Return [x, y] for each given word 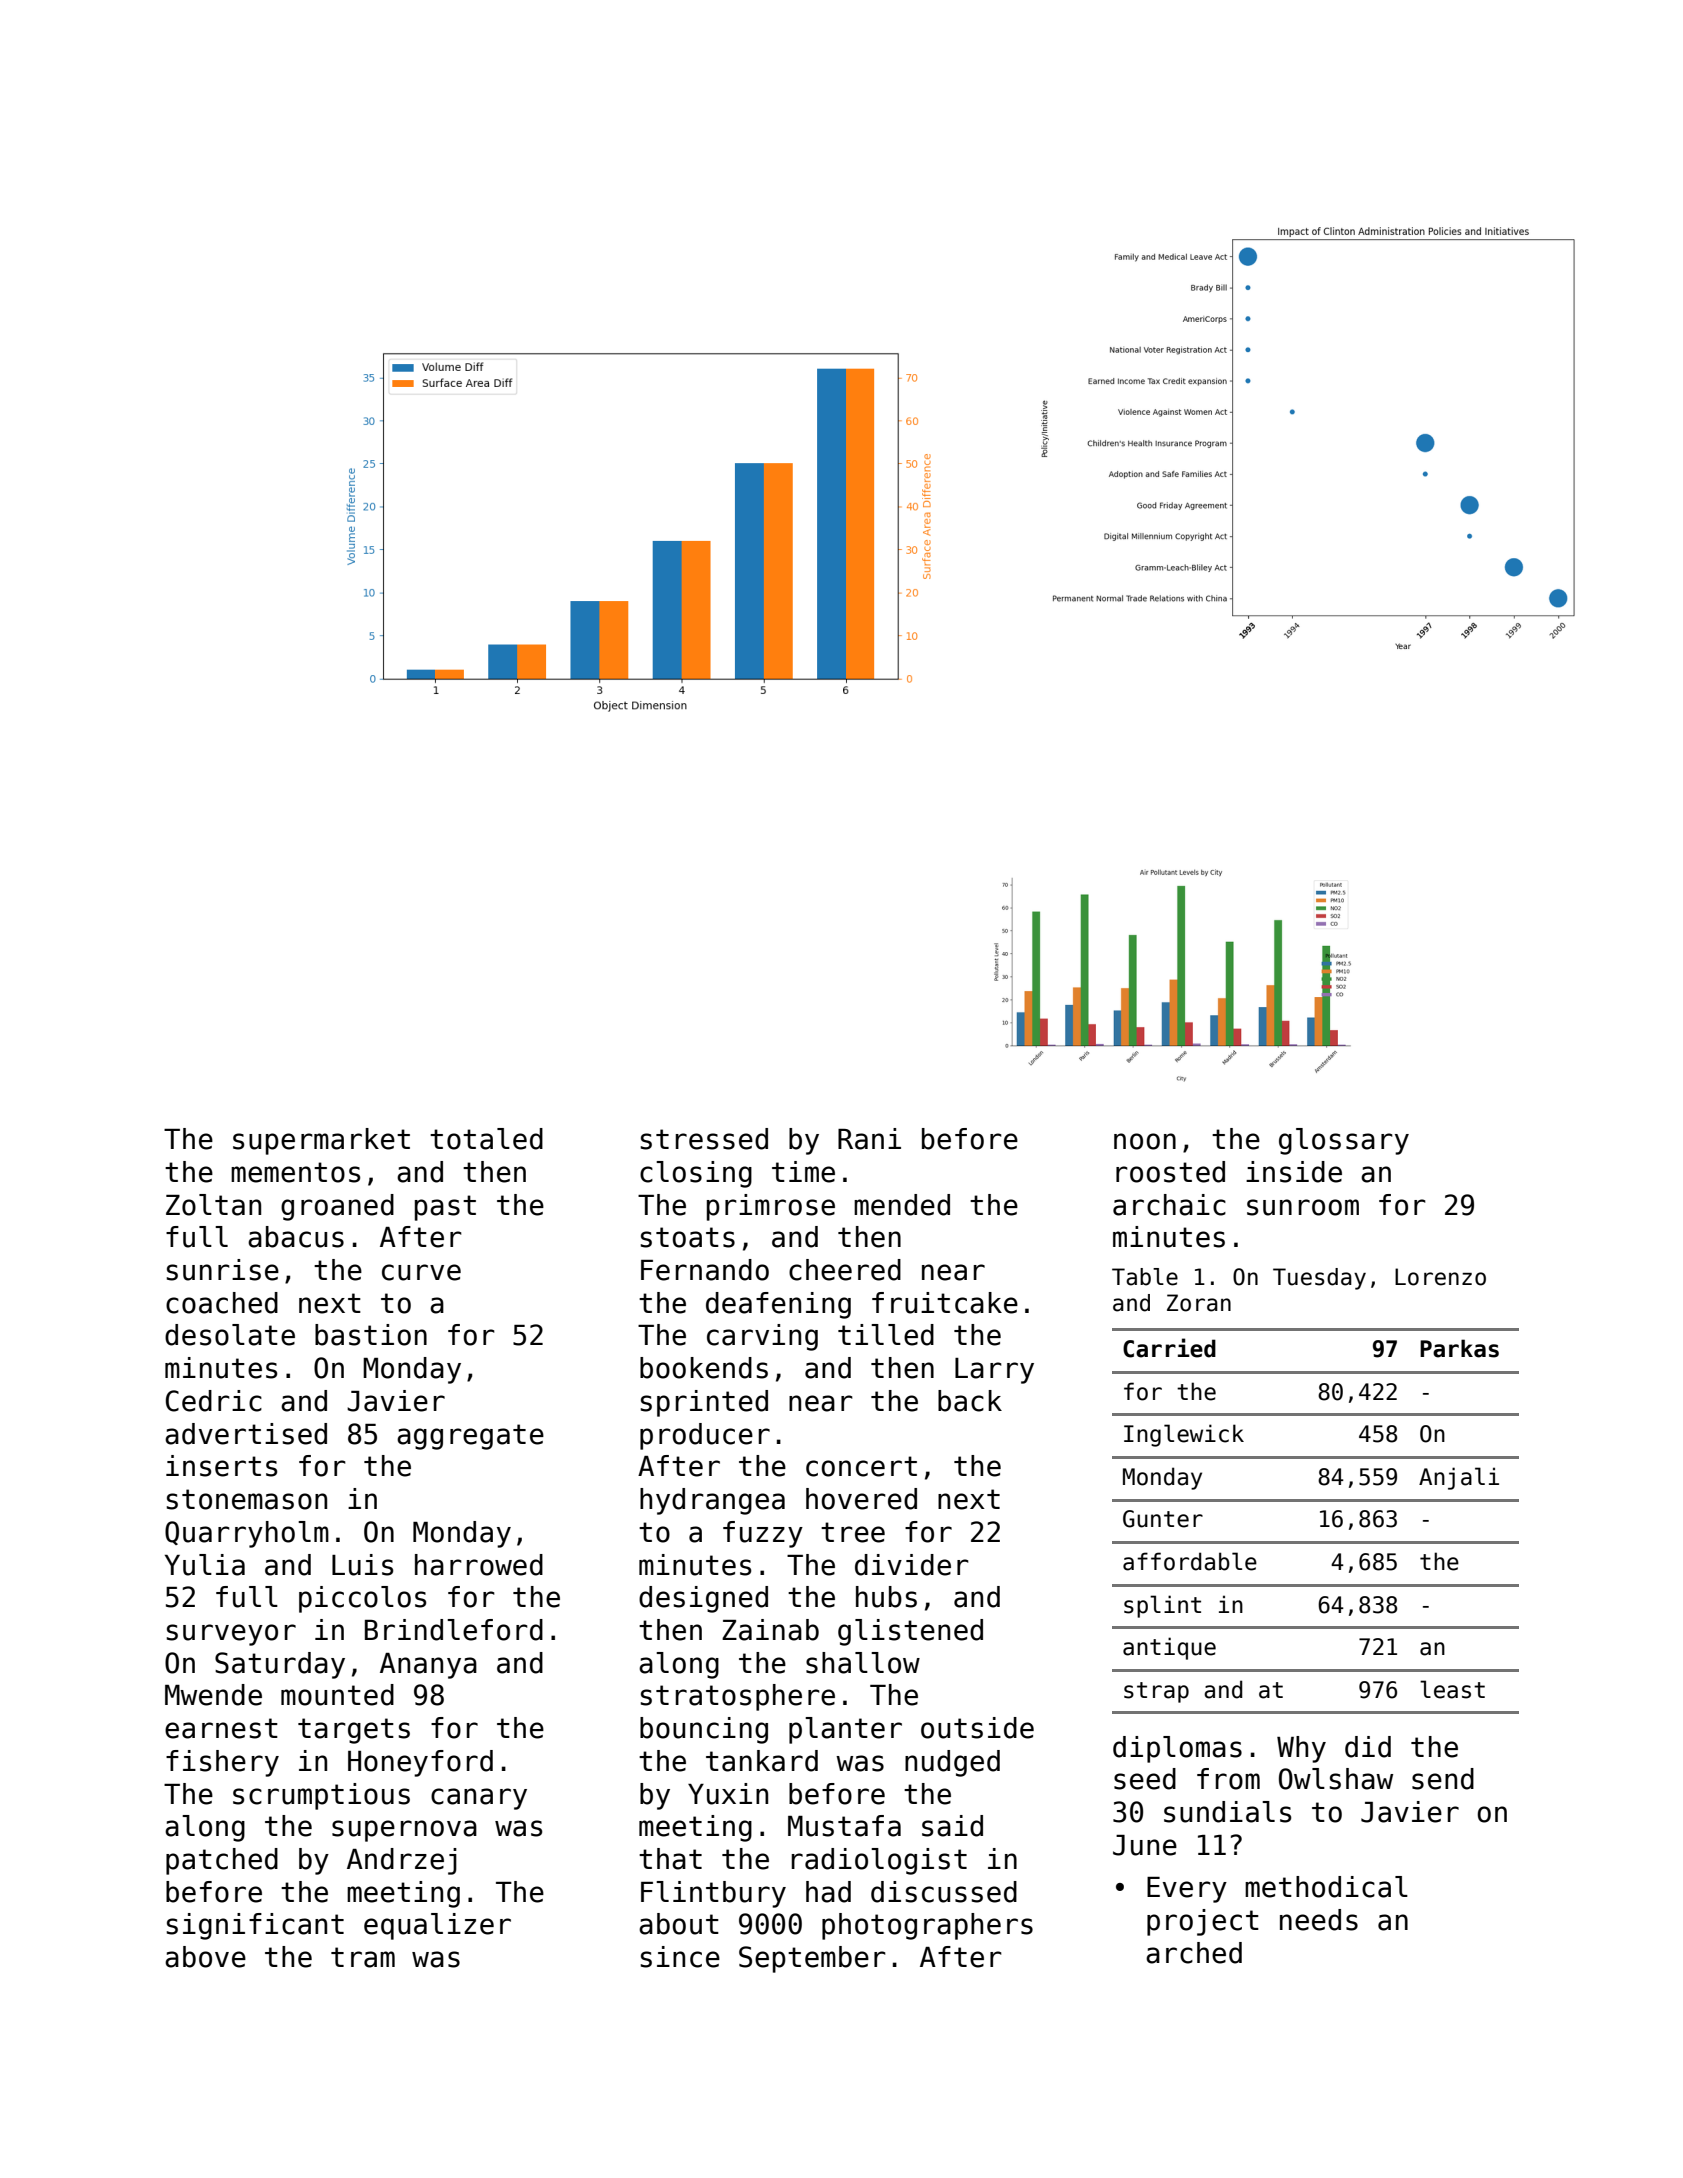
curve [421, 1272]
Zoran [1199, 1303]
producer [705, 1436]
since [680, 1957]
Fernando [705, 1270]
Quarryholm [247, 1534]
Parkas [1459, 1348]
